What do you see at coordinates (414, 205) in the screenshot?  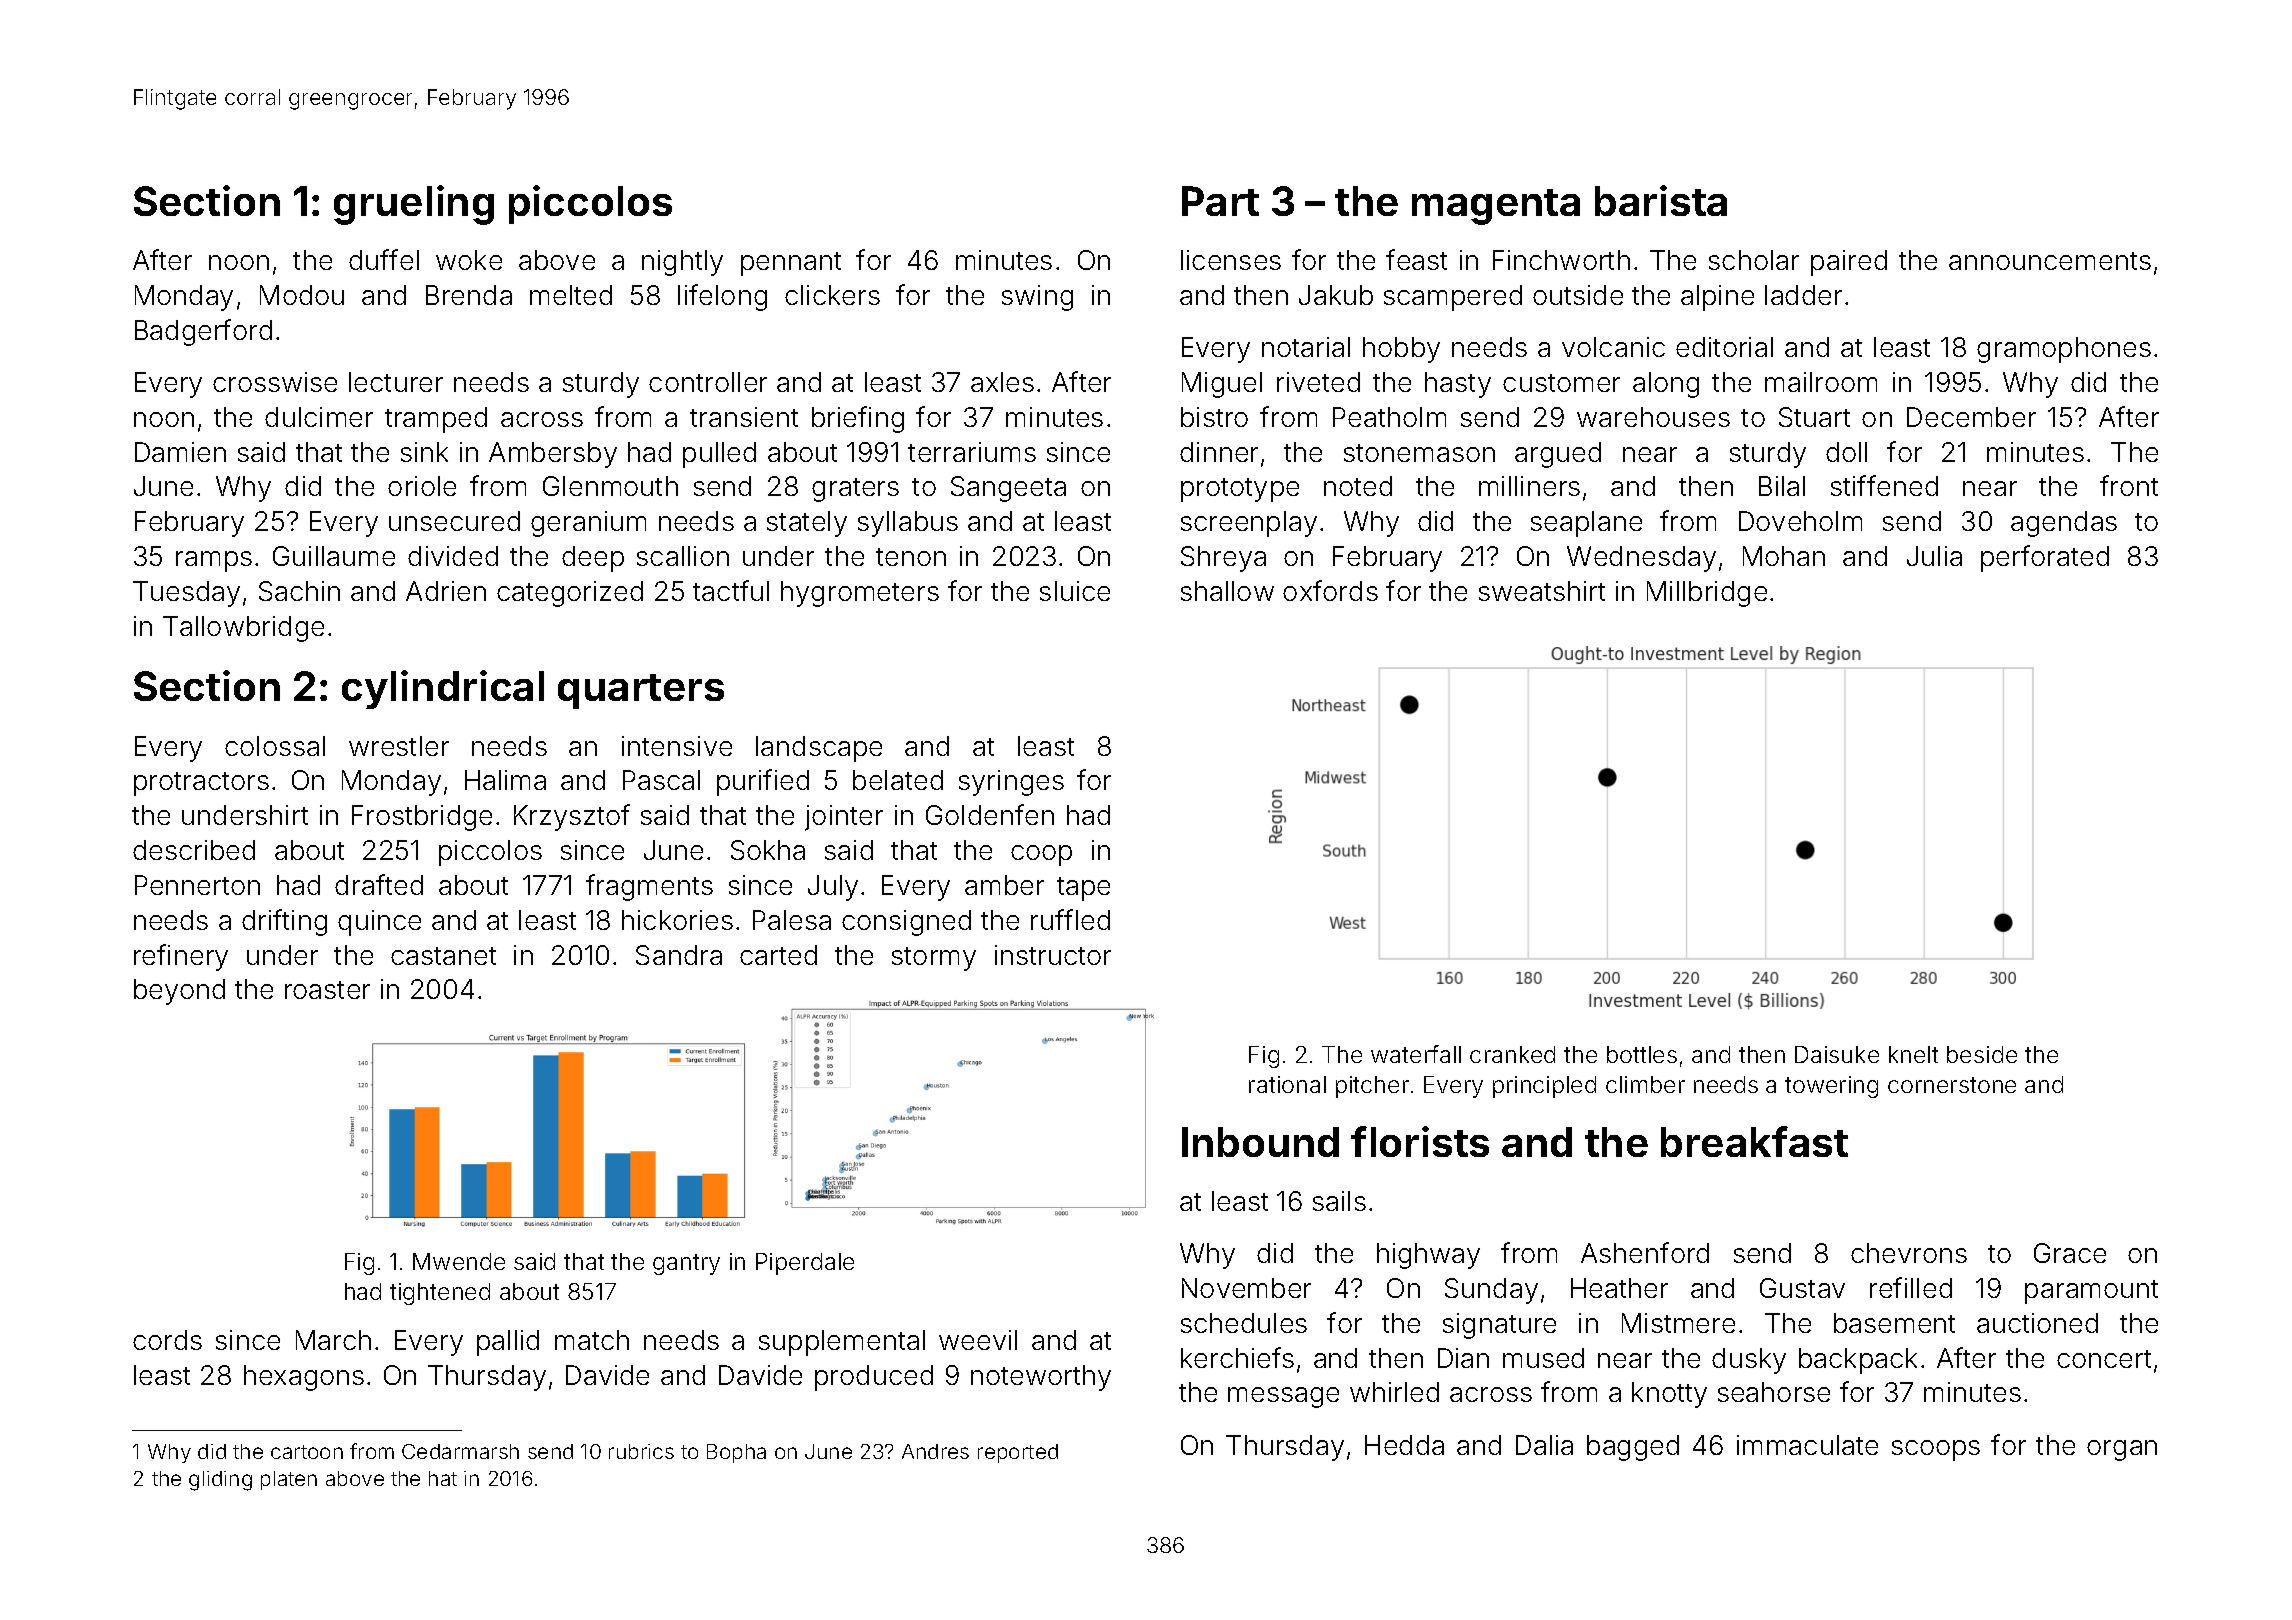 I see `grueling` at bounding box center [414, 205].
